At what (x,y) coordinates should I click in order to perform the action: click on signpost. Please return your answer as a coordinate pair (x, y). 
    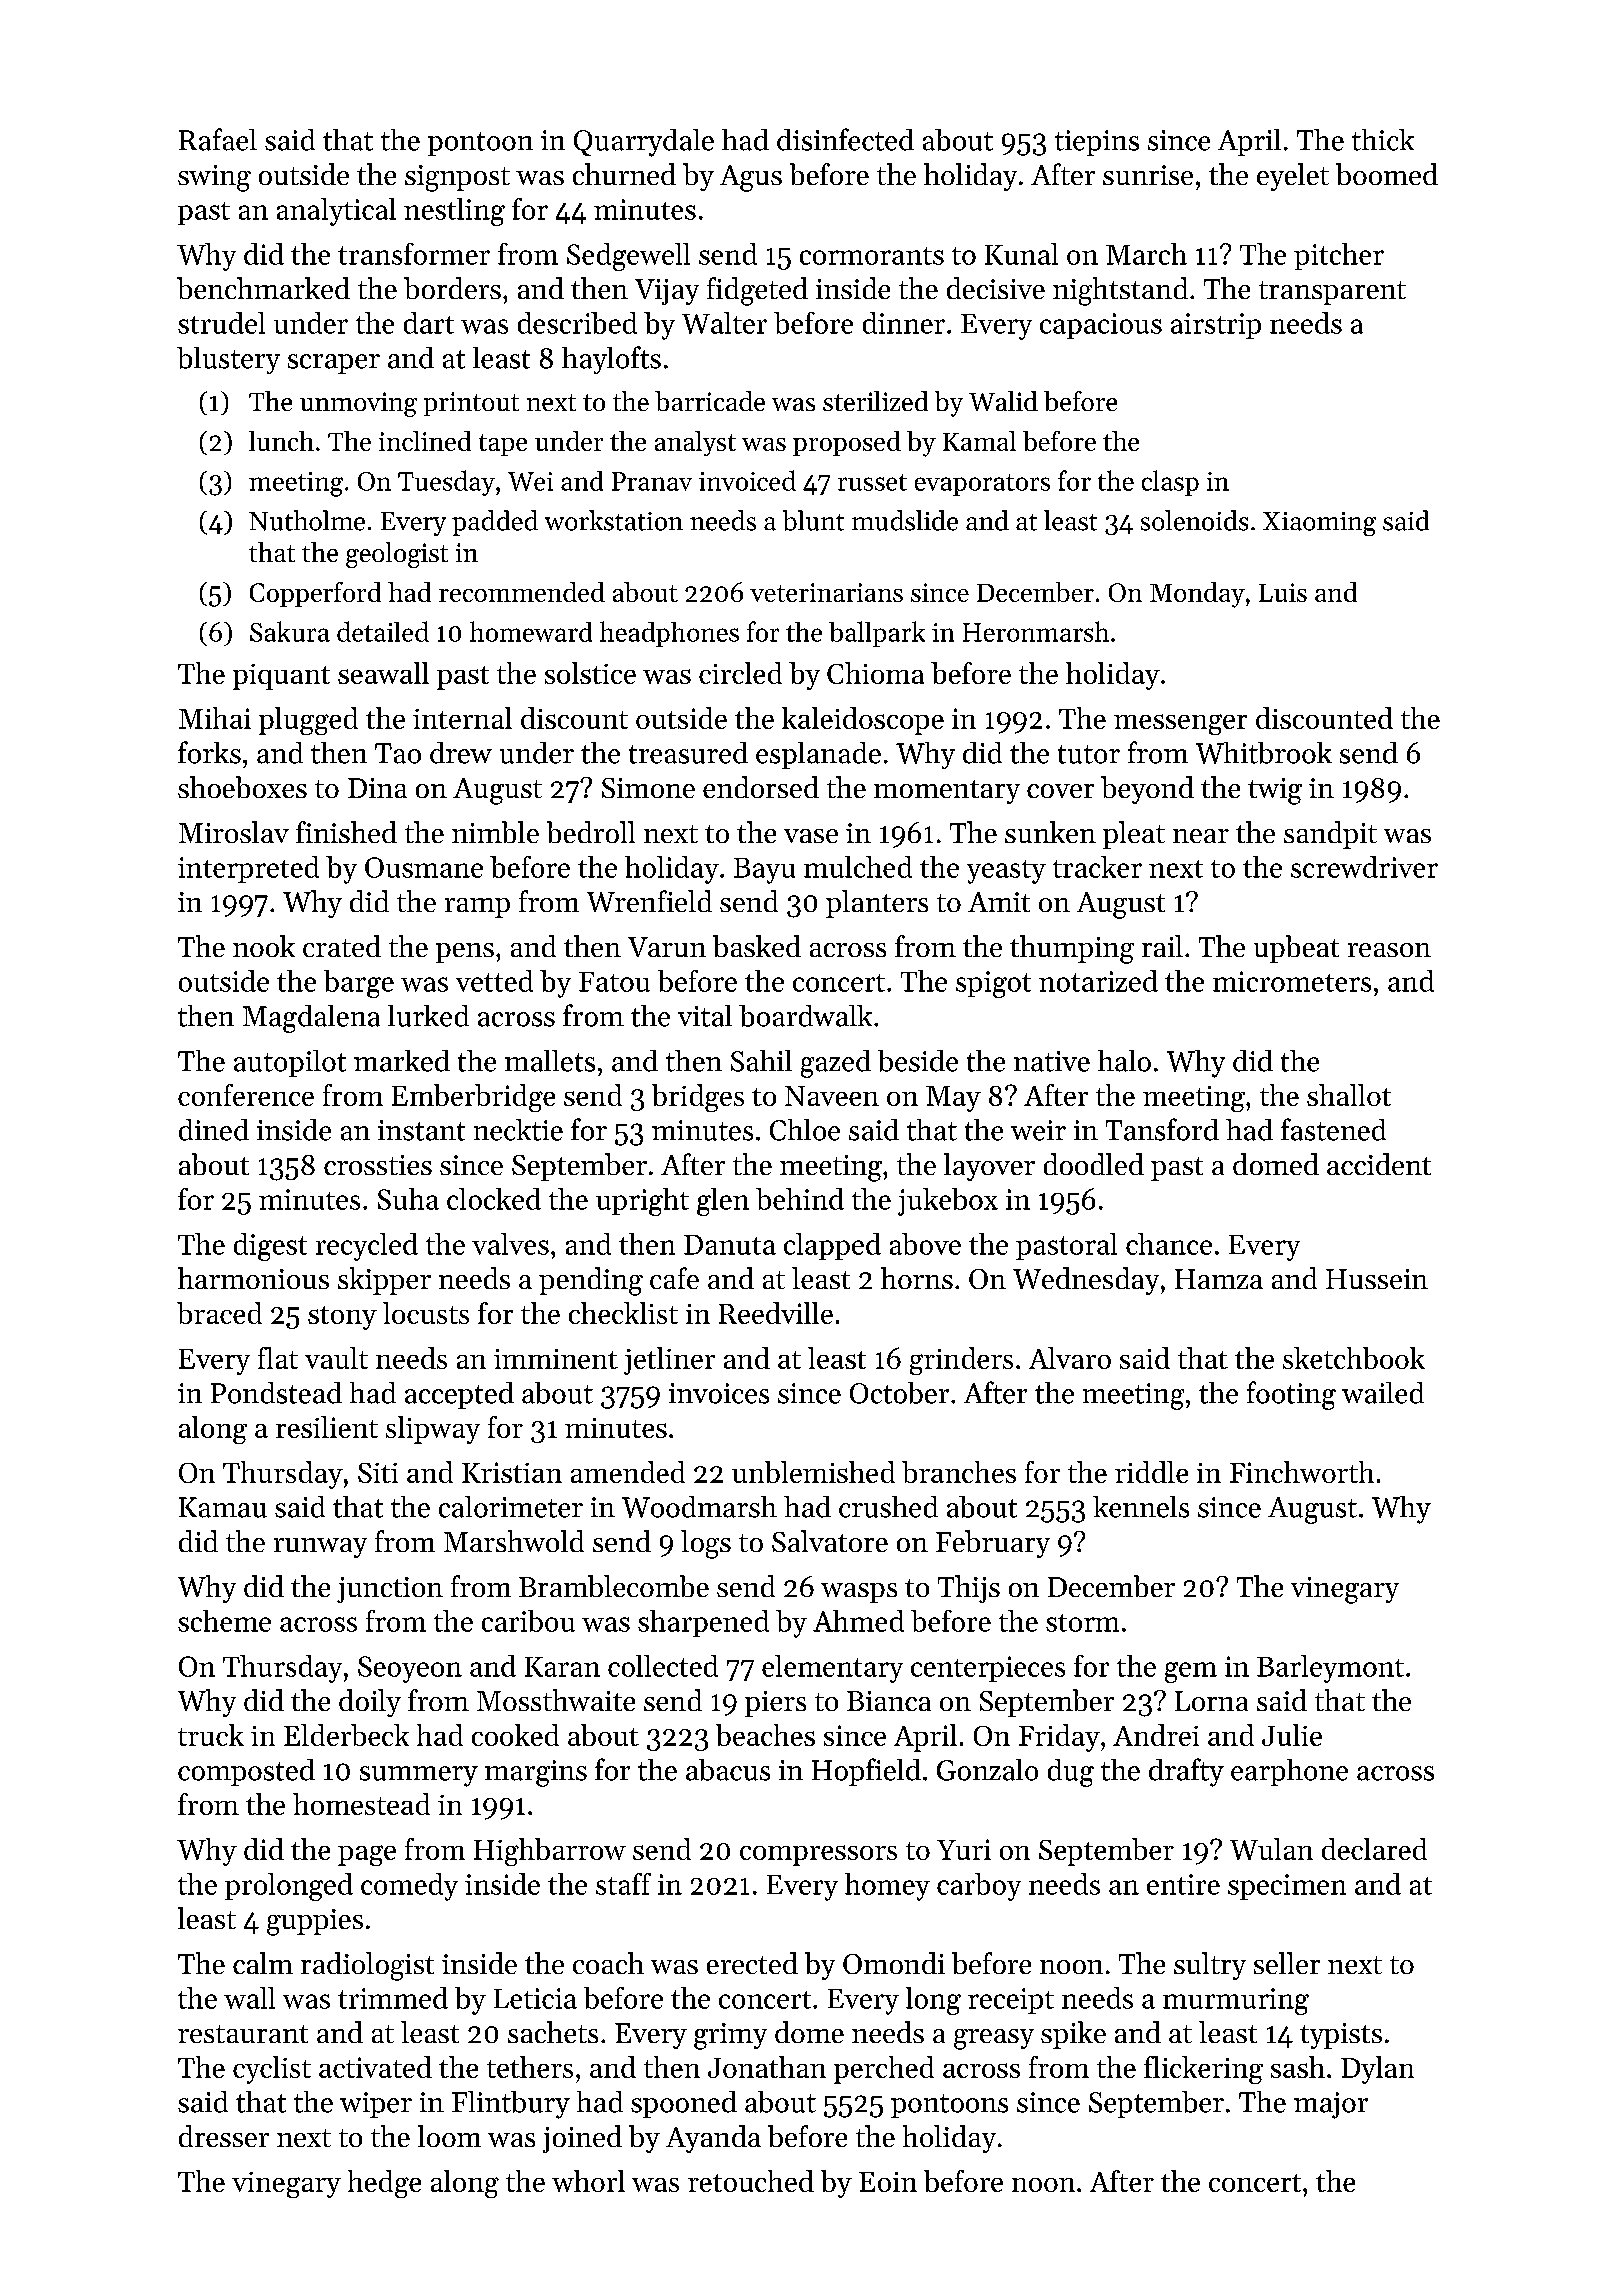
    Looking at the image, I should click on (457, 178).
